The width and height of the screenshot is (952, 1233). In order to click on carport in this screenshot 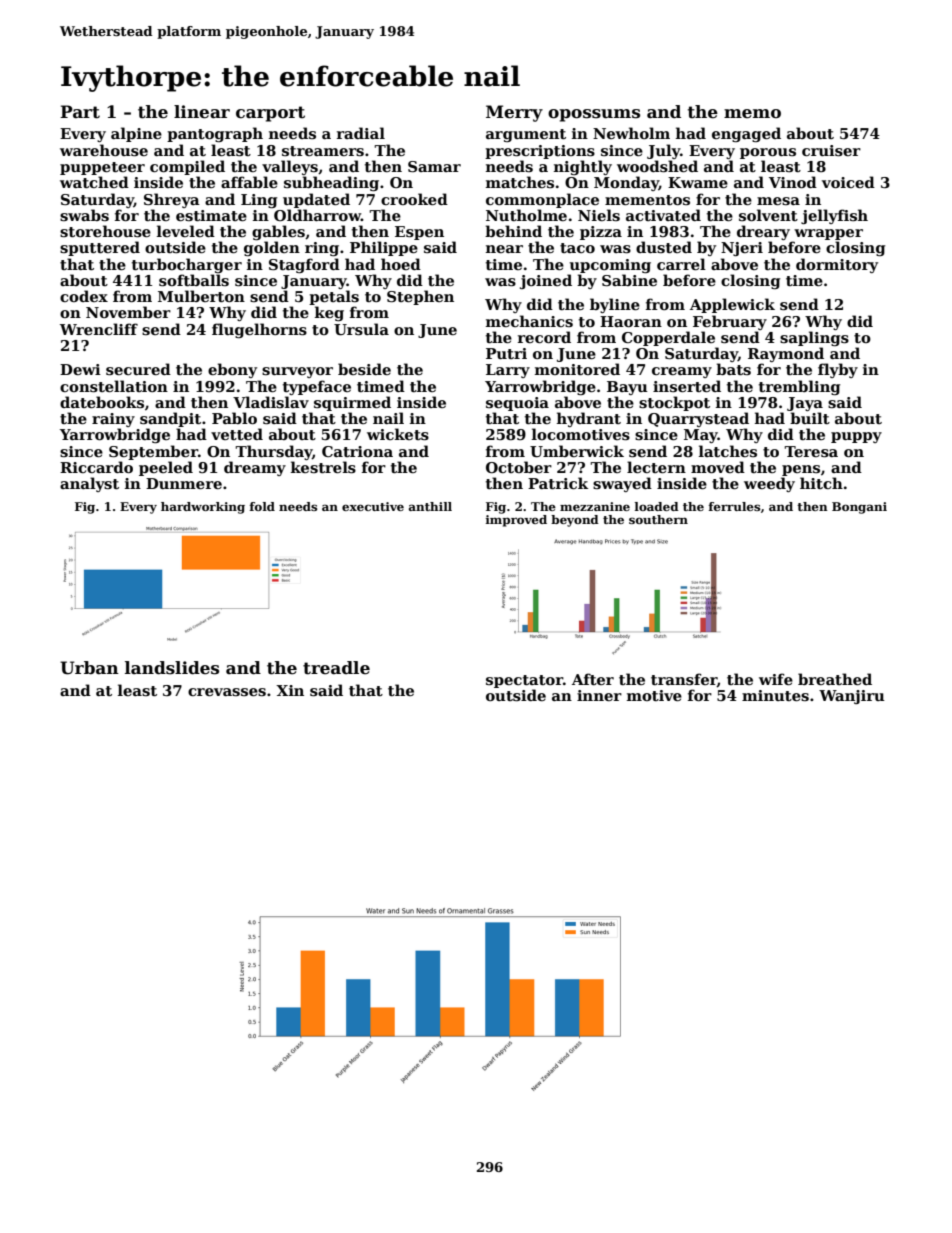, I will do `click(270, 114)`.
